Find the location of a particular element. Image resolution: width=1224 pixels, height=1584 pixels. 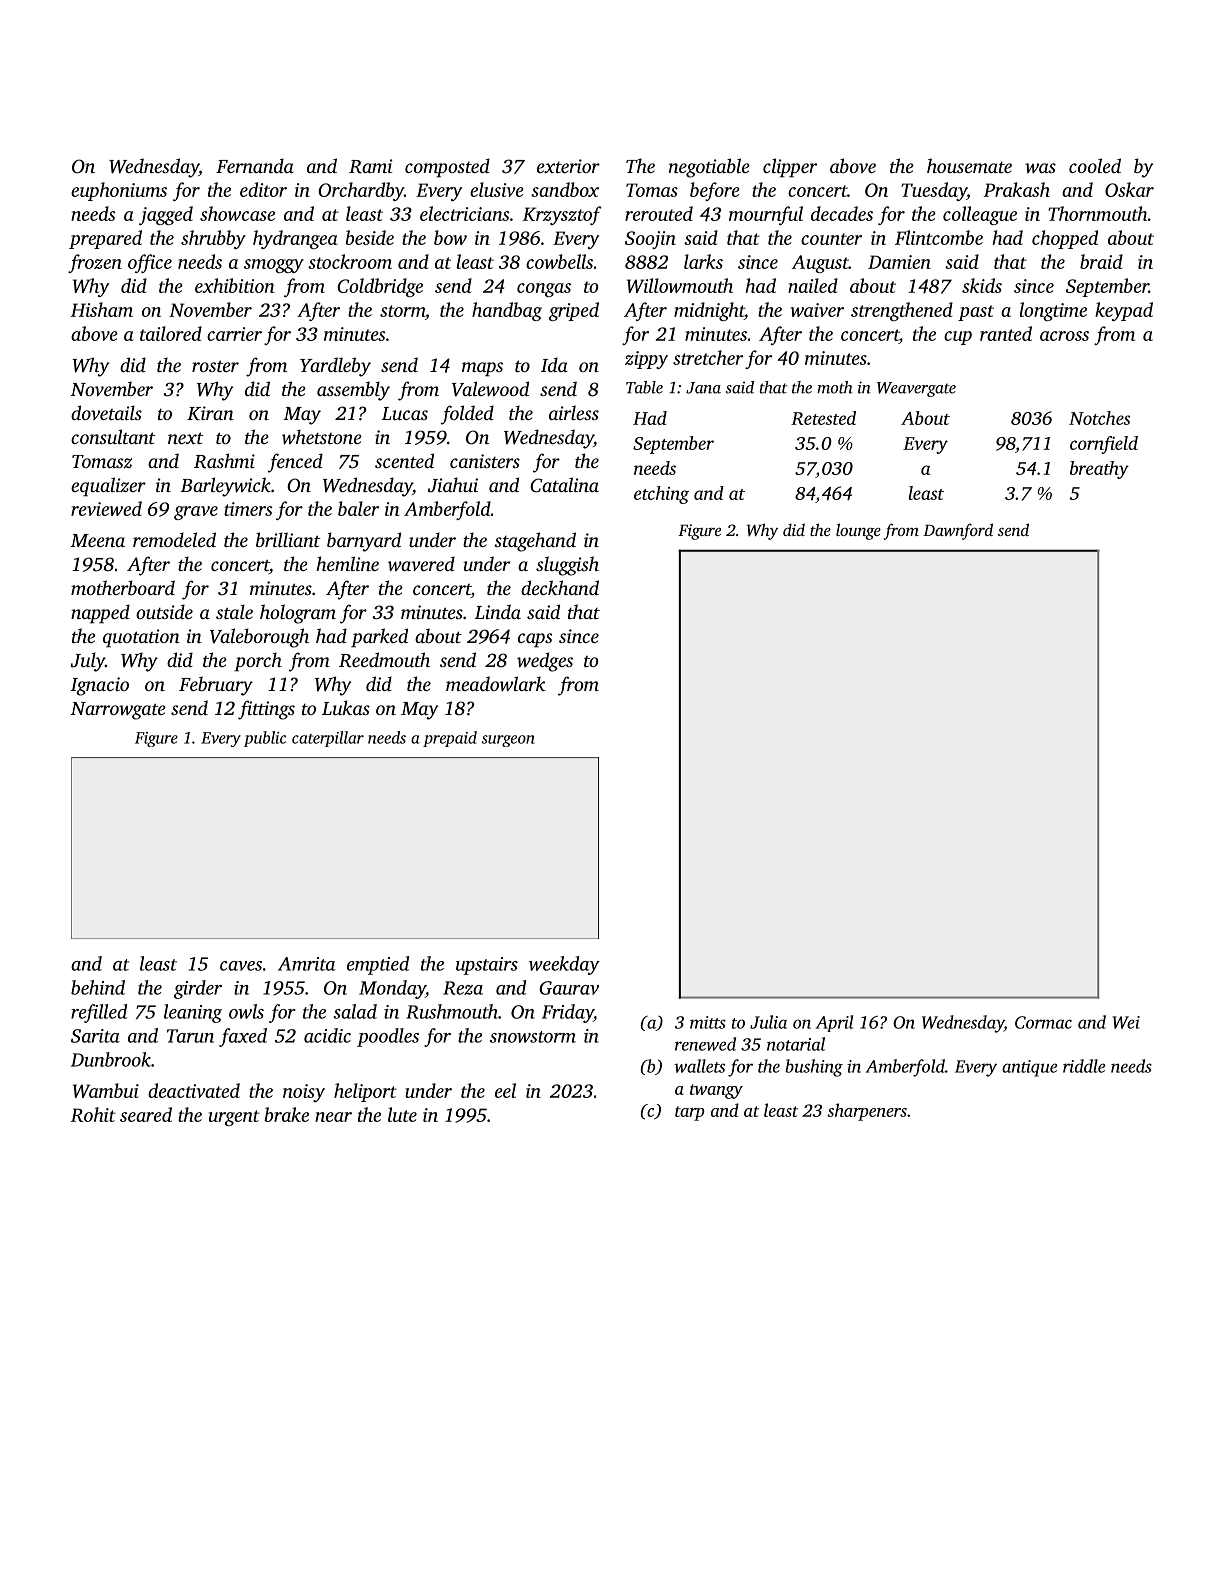

prepaid is located at coordinates (450, 739).
